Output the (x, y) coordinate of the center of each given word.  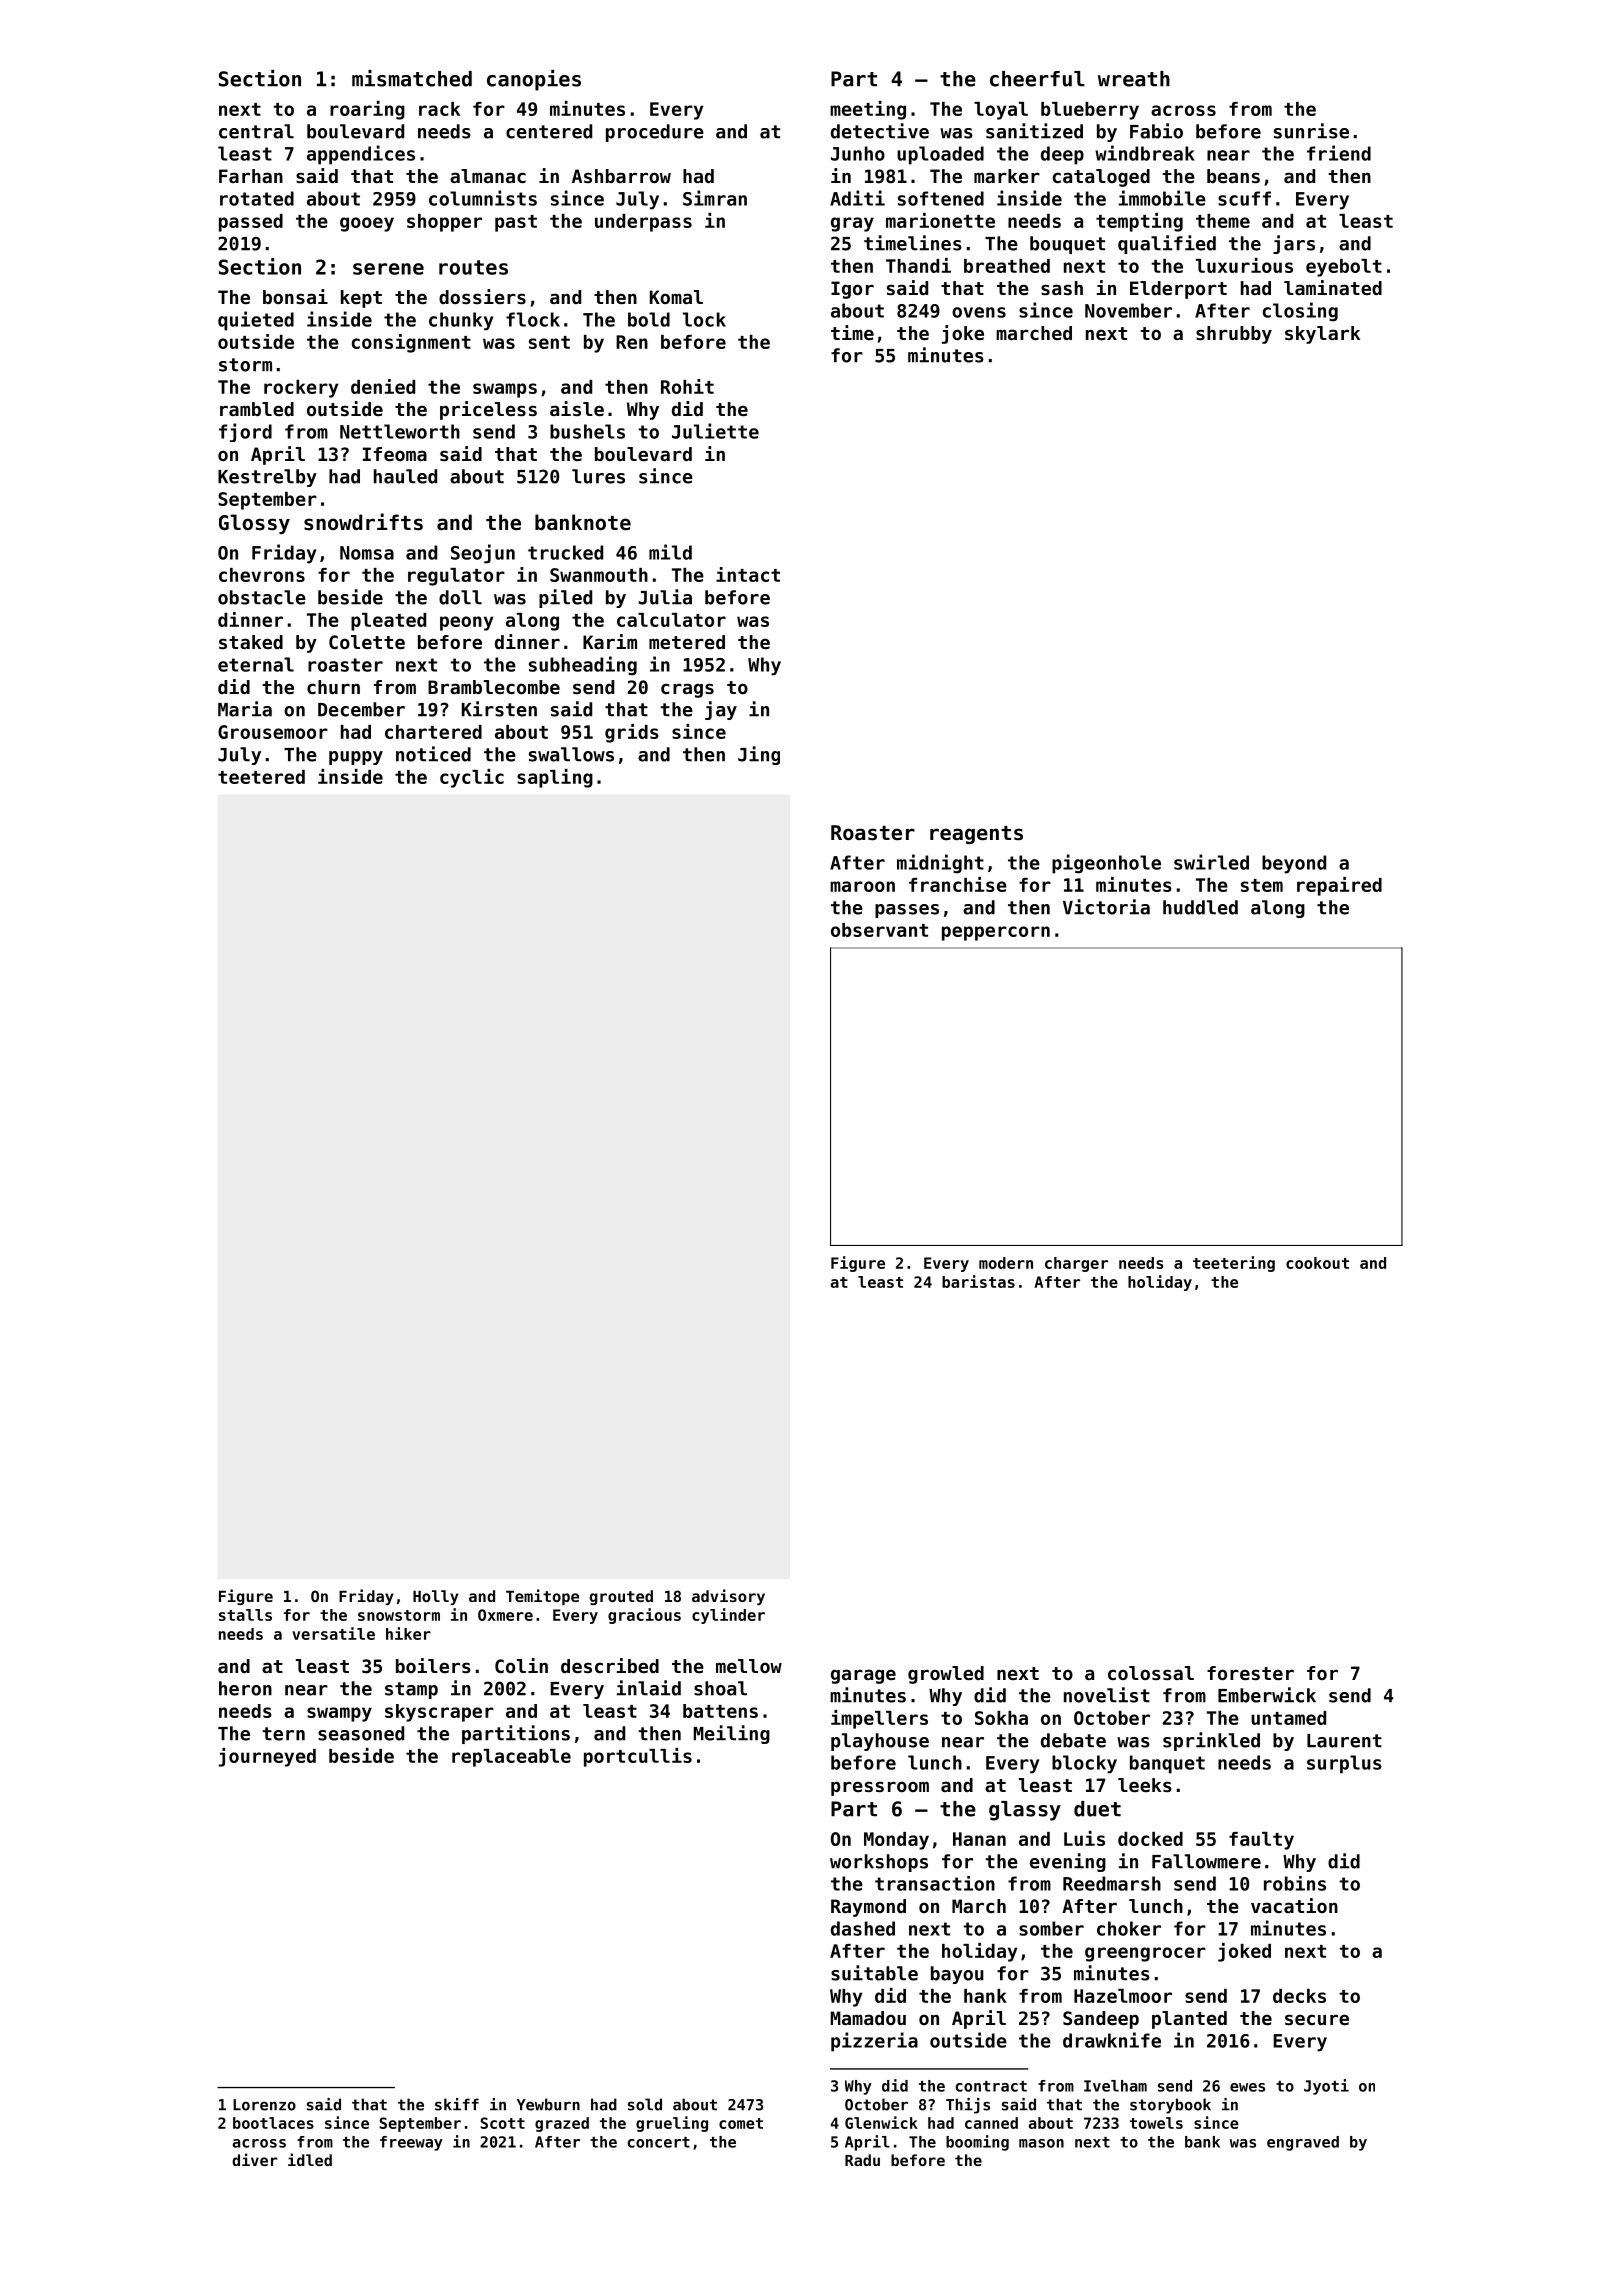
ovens (979, 312)
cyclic (472, 778)
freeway (411, 2143)
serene (388, 269)
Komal (676, 297)
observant (879, 930)
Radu (862, 2160)
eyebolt (1344, 268)
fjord (245, 432)
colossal (1151, 1673)
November (1128, 310)
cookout (1317, 1263)
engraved (1303, 2143)
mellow (749, 1666)
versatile (333, 1633)
